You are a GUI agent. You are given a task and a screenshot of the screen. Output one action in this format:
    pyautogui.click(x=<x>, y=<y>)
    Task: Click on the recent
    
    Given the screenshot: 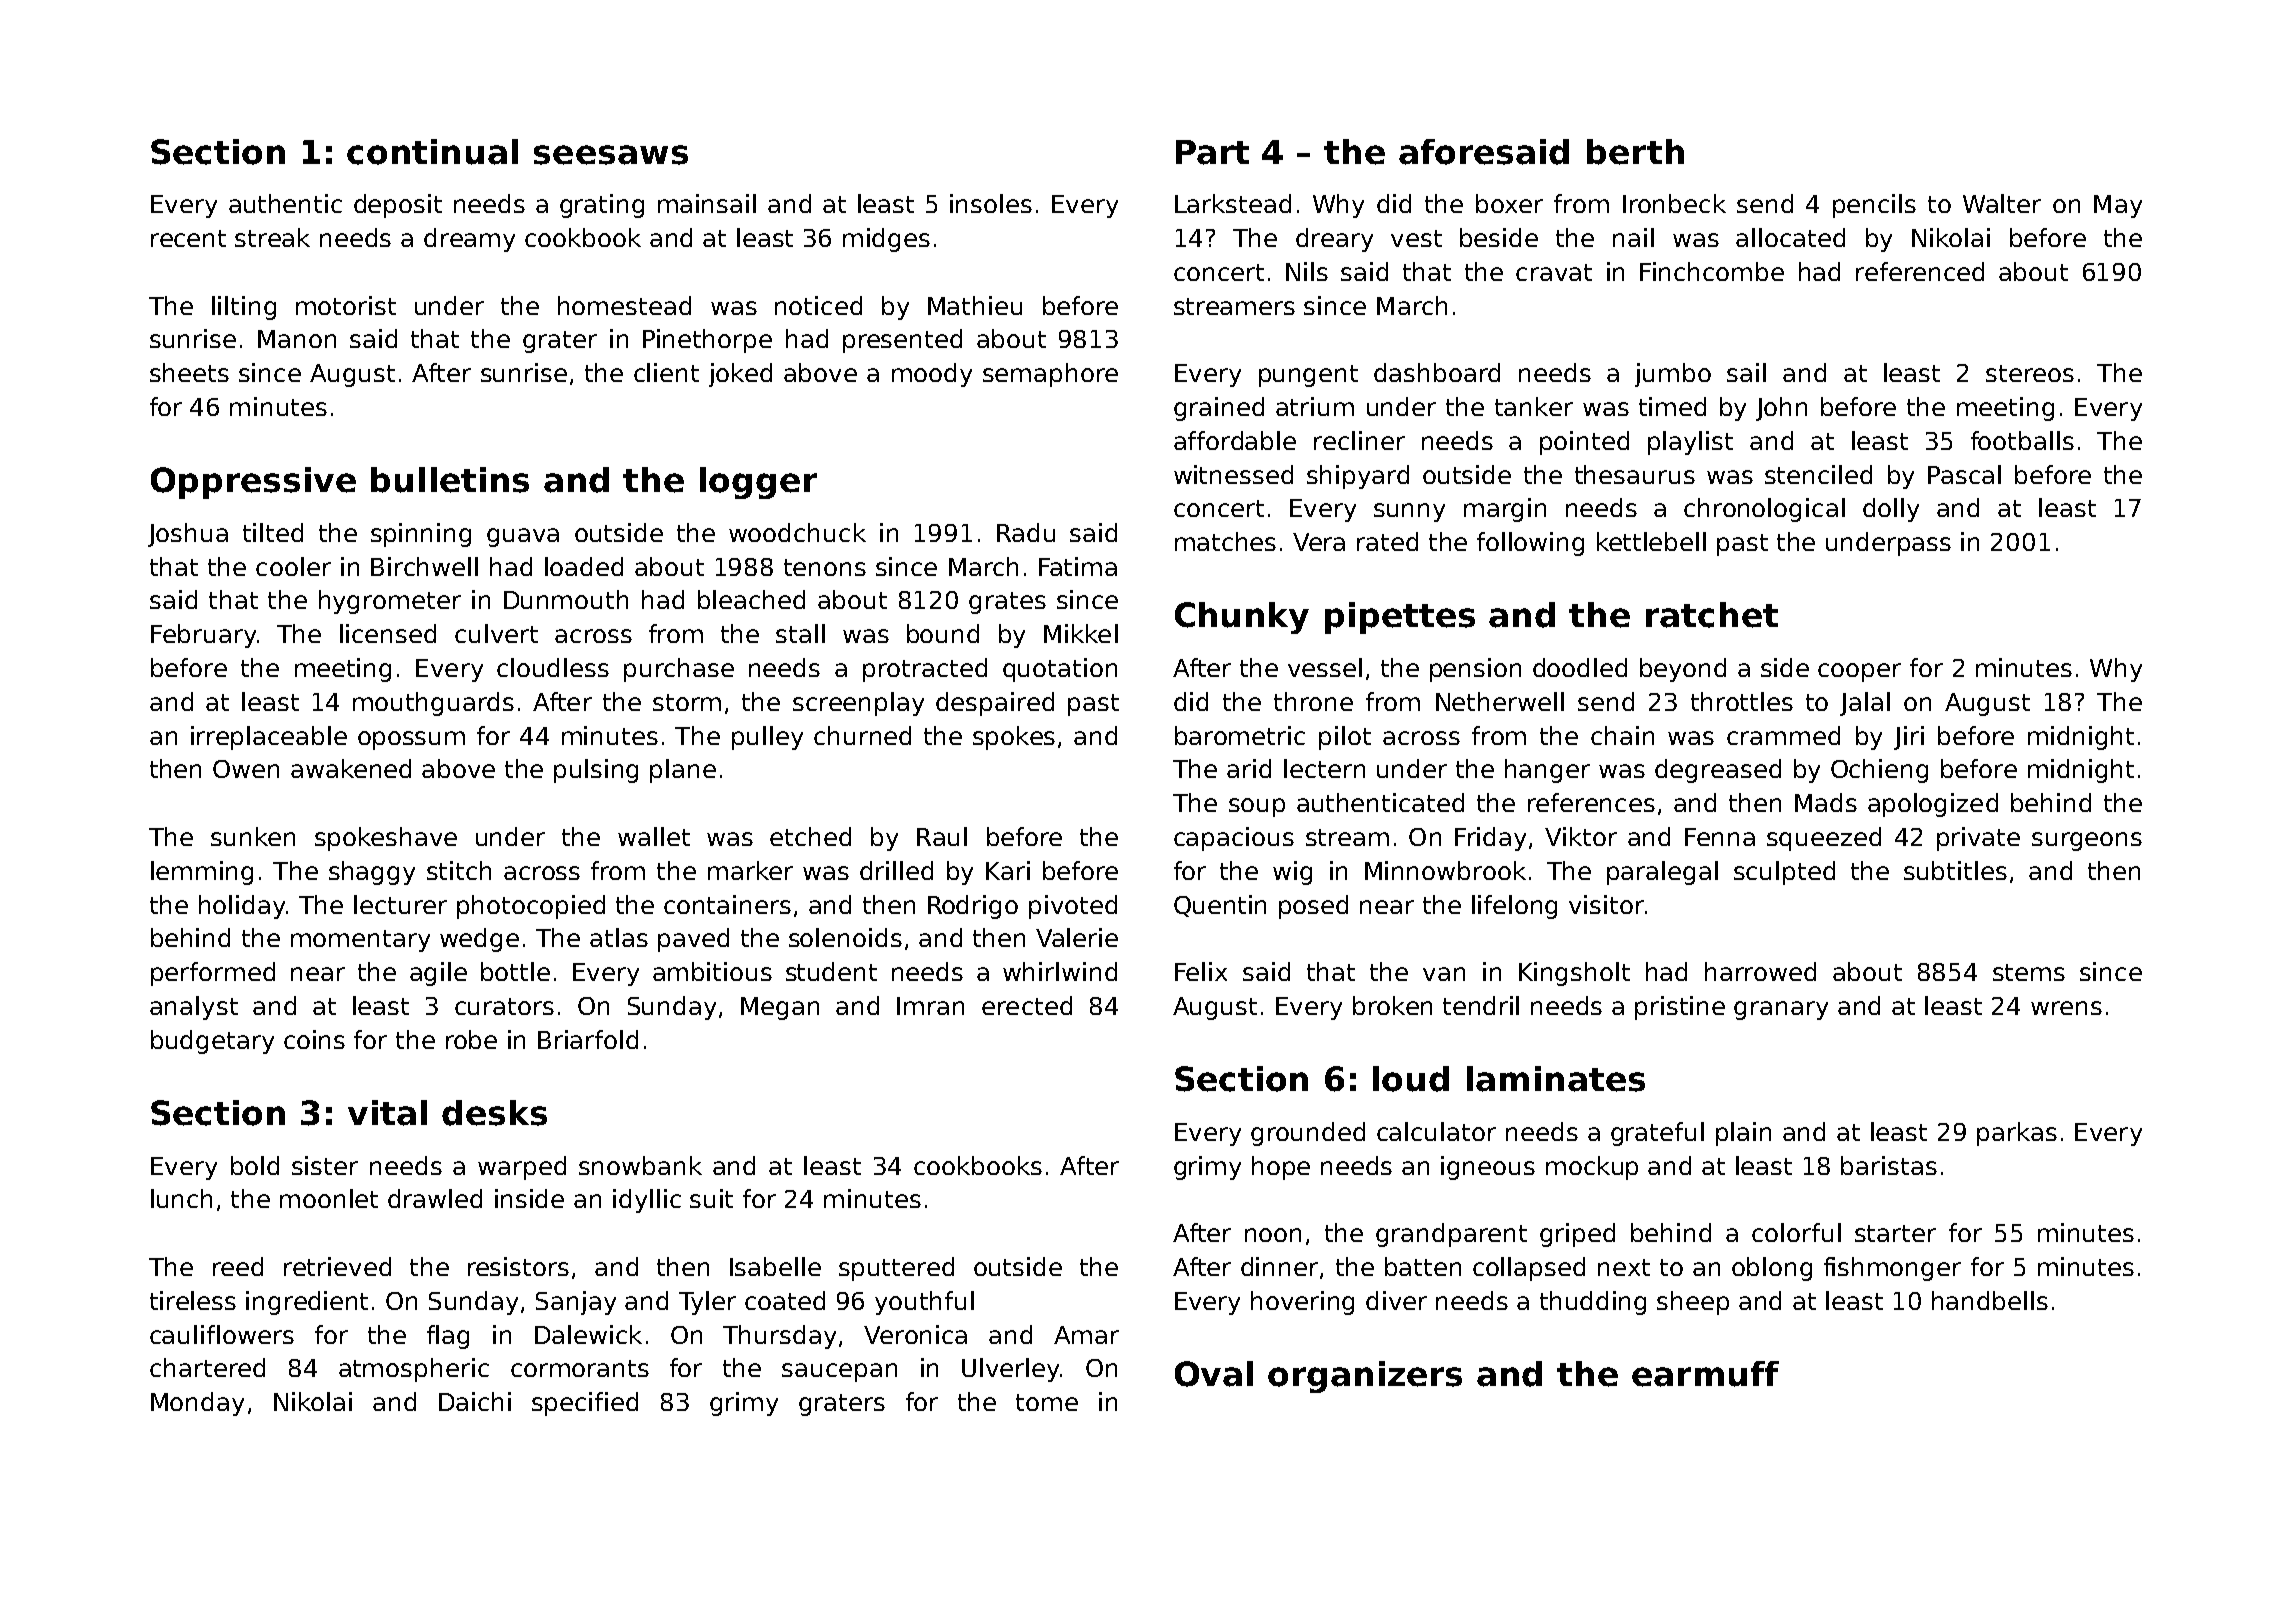 What is the action you would take?
    pyautogui.click(x=188, y=238)
